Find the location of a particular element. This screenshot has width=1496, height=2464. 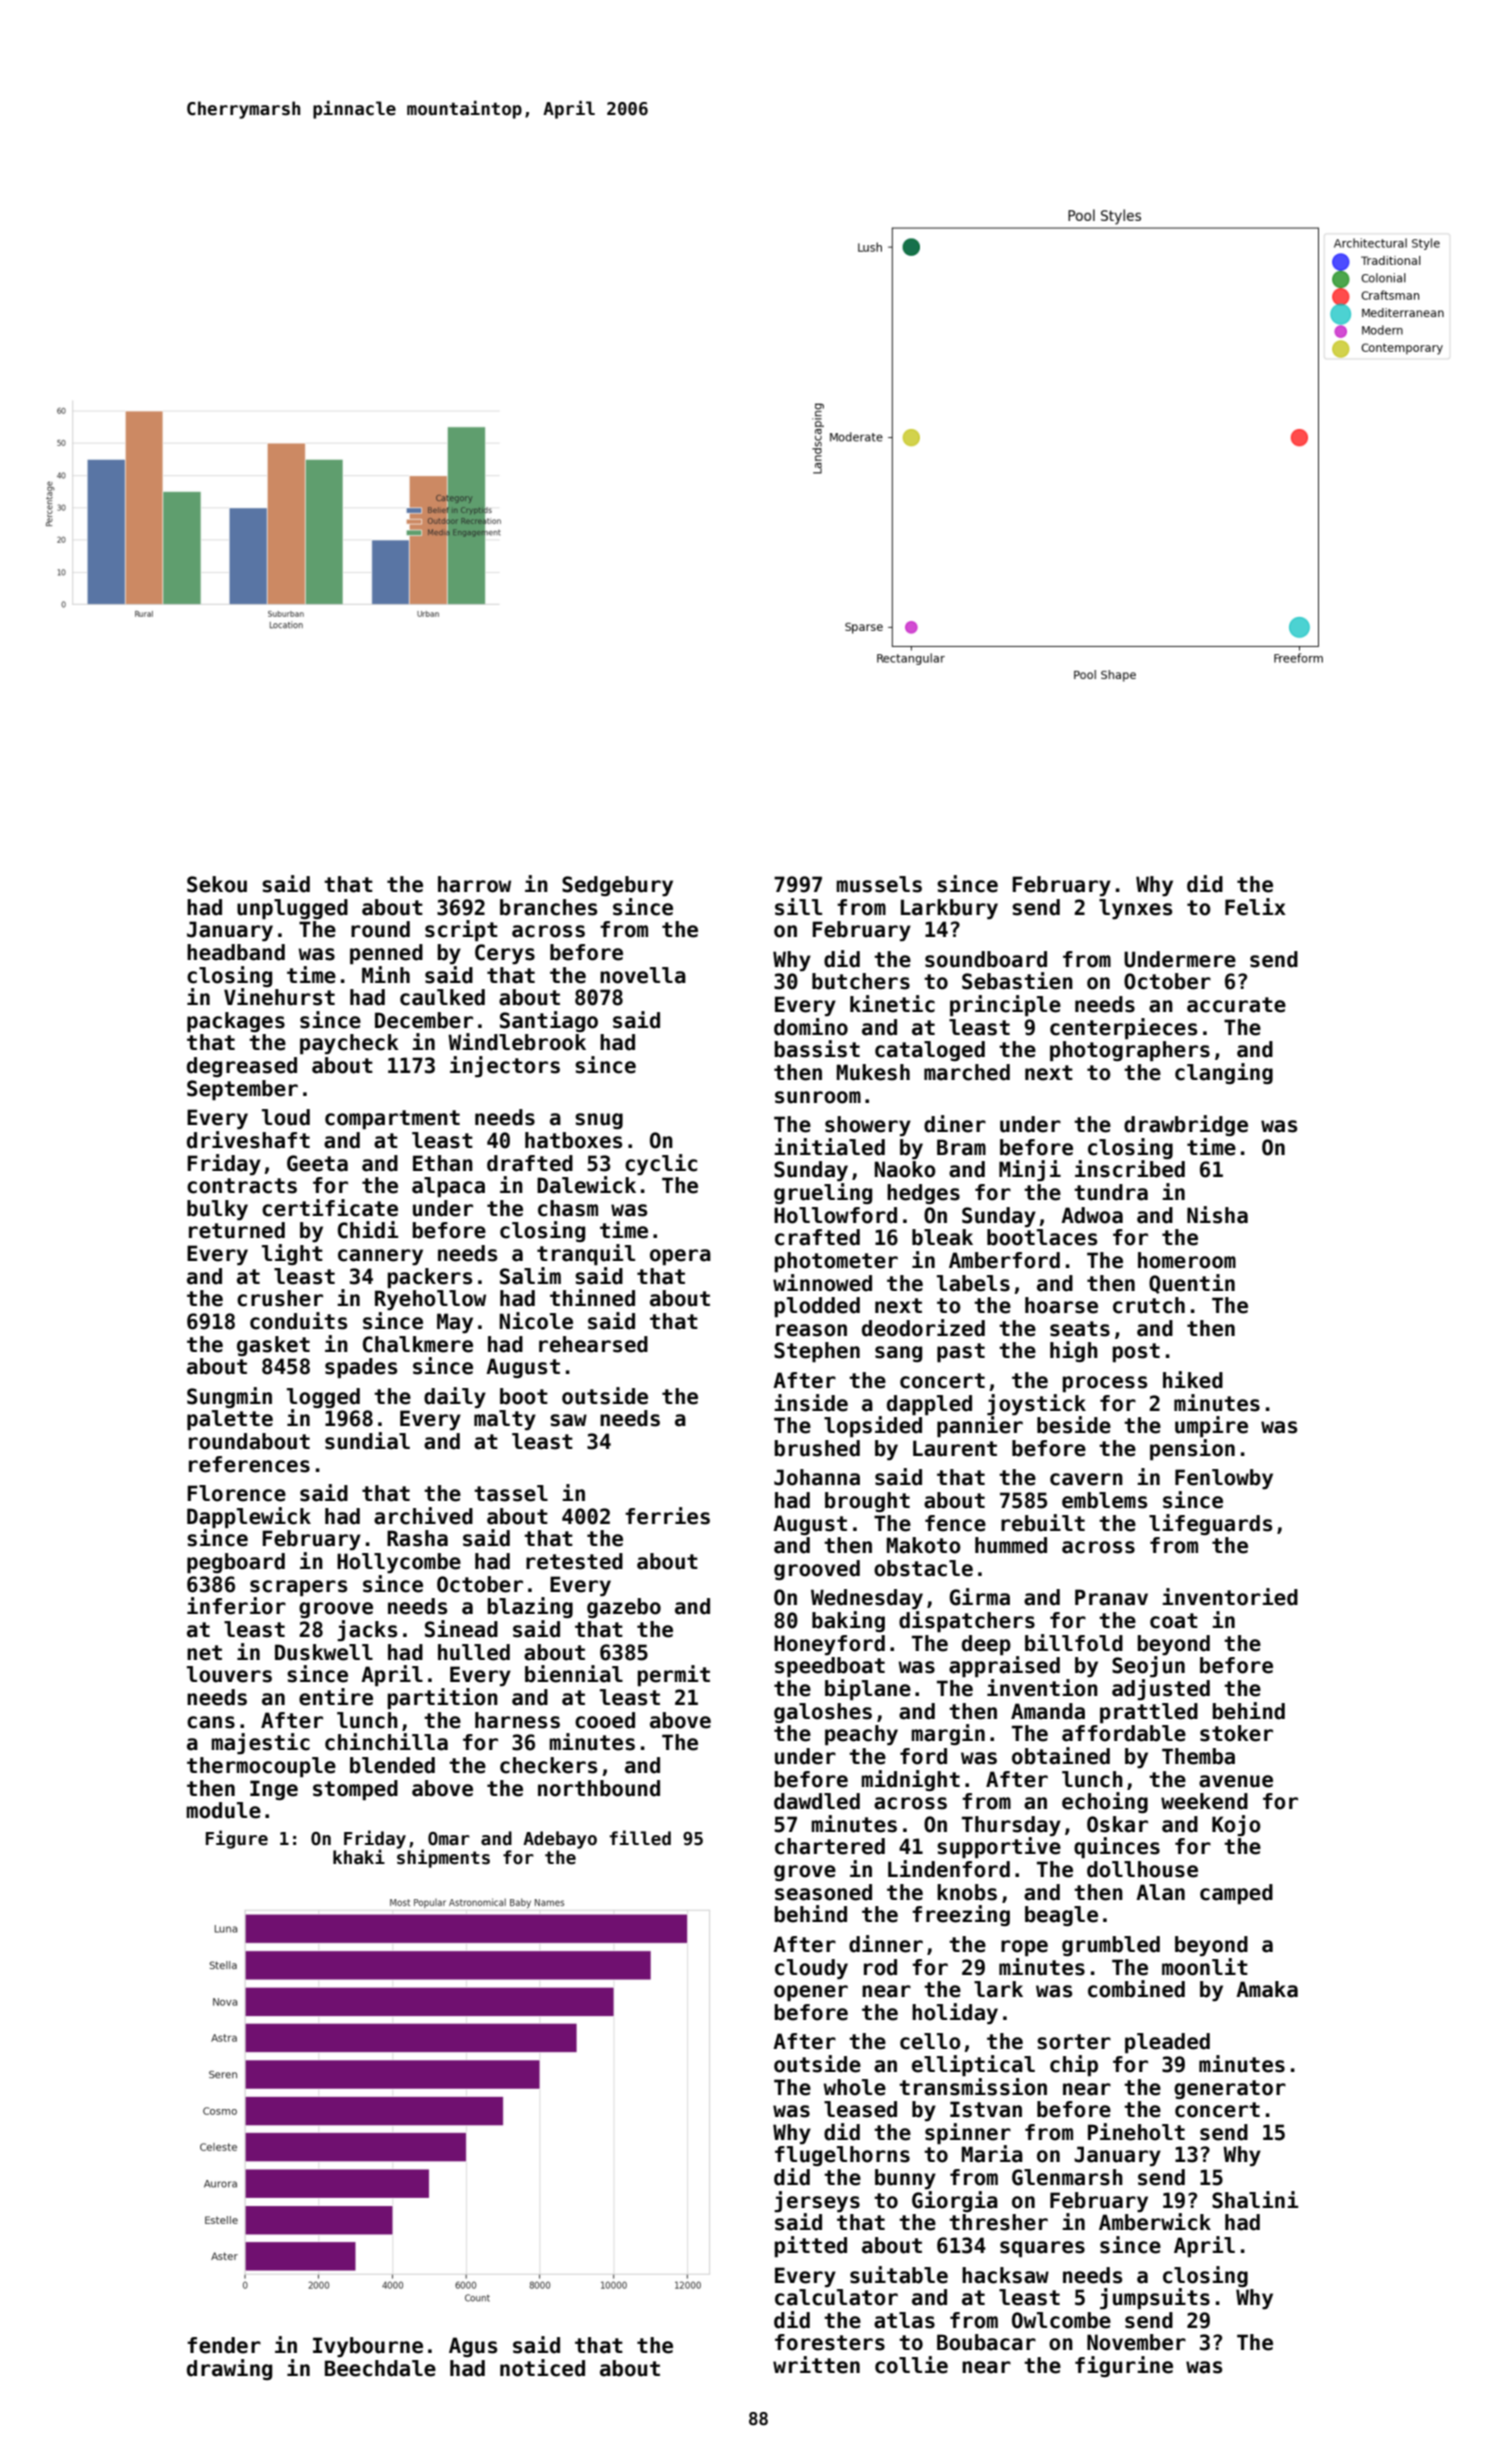

snug is located at coordinates (599, 1121).
